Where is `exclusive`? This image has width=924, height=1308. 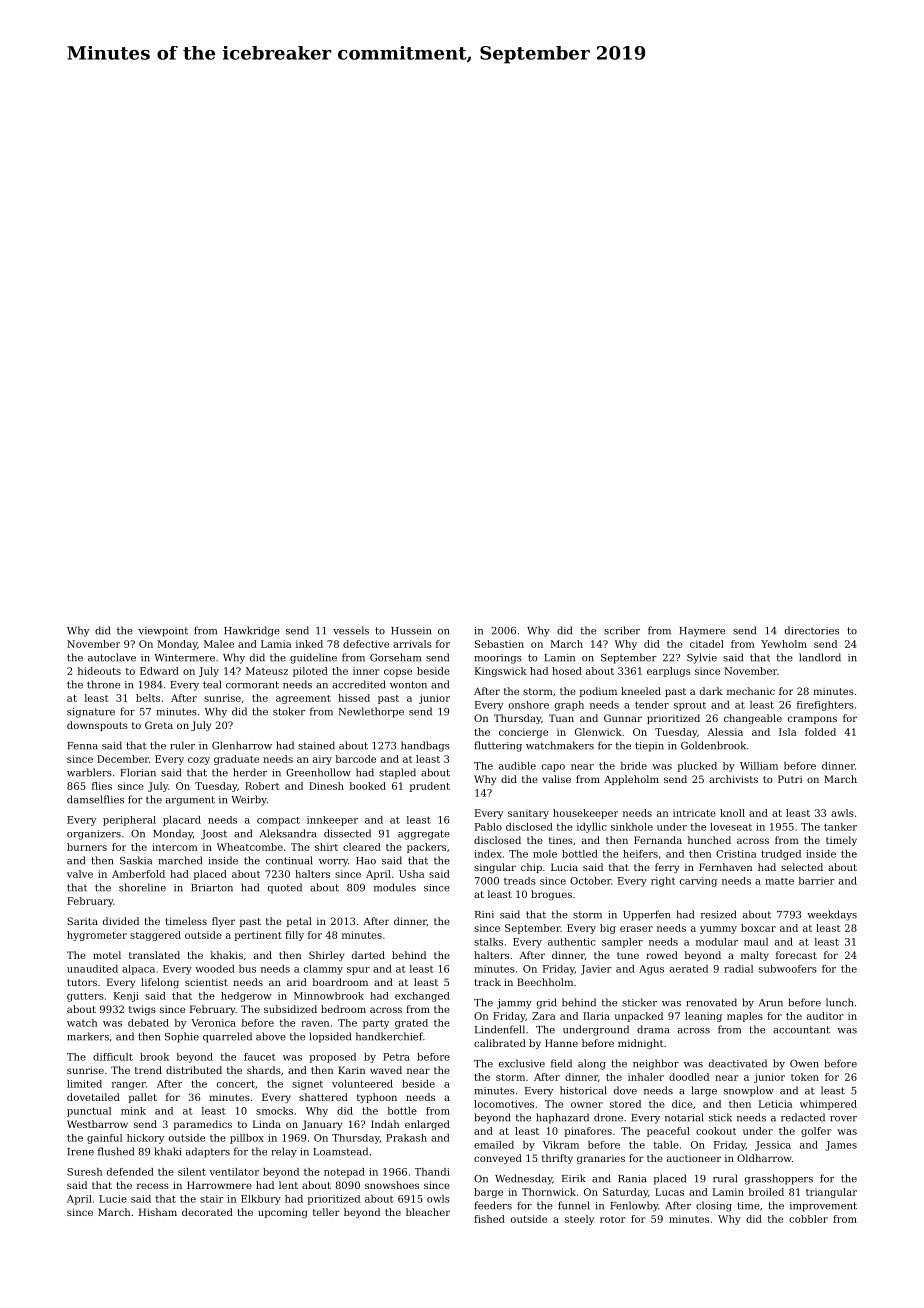 exclusive is located at coordinates (522, 1063).
